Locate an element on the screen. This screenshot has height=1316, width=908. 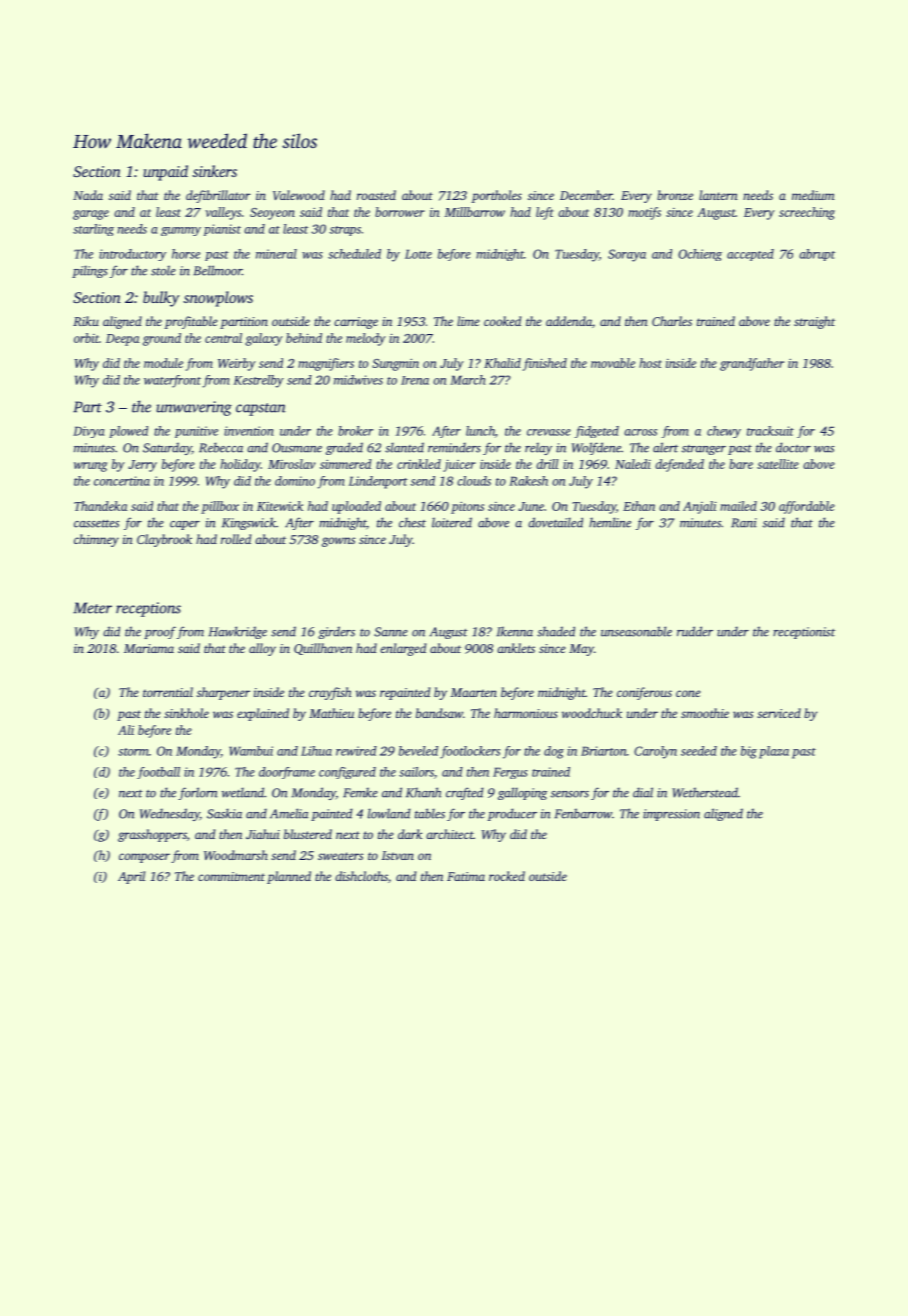
horse is located at coordinates (186, 254).
